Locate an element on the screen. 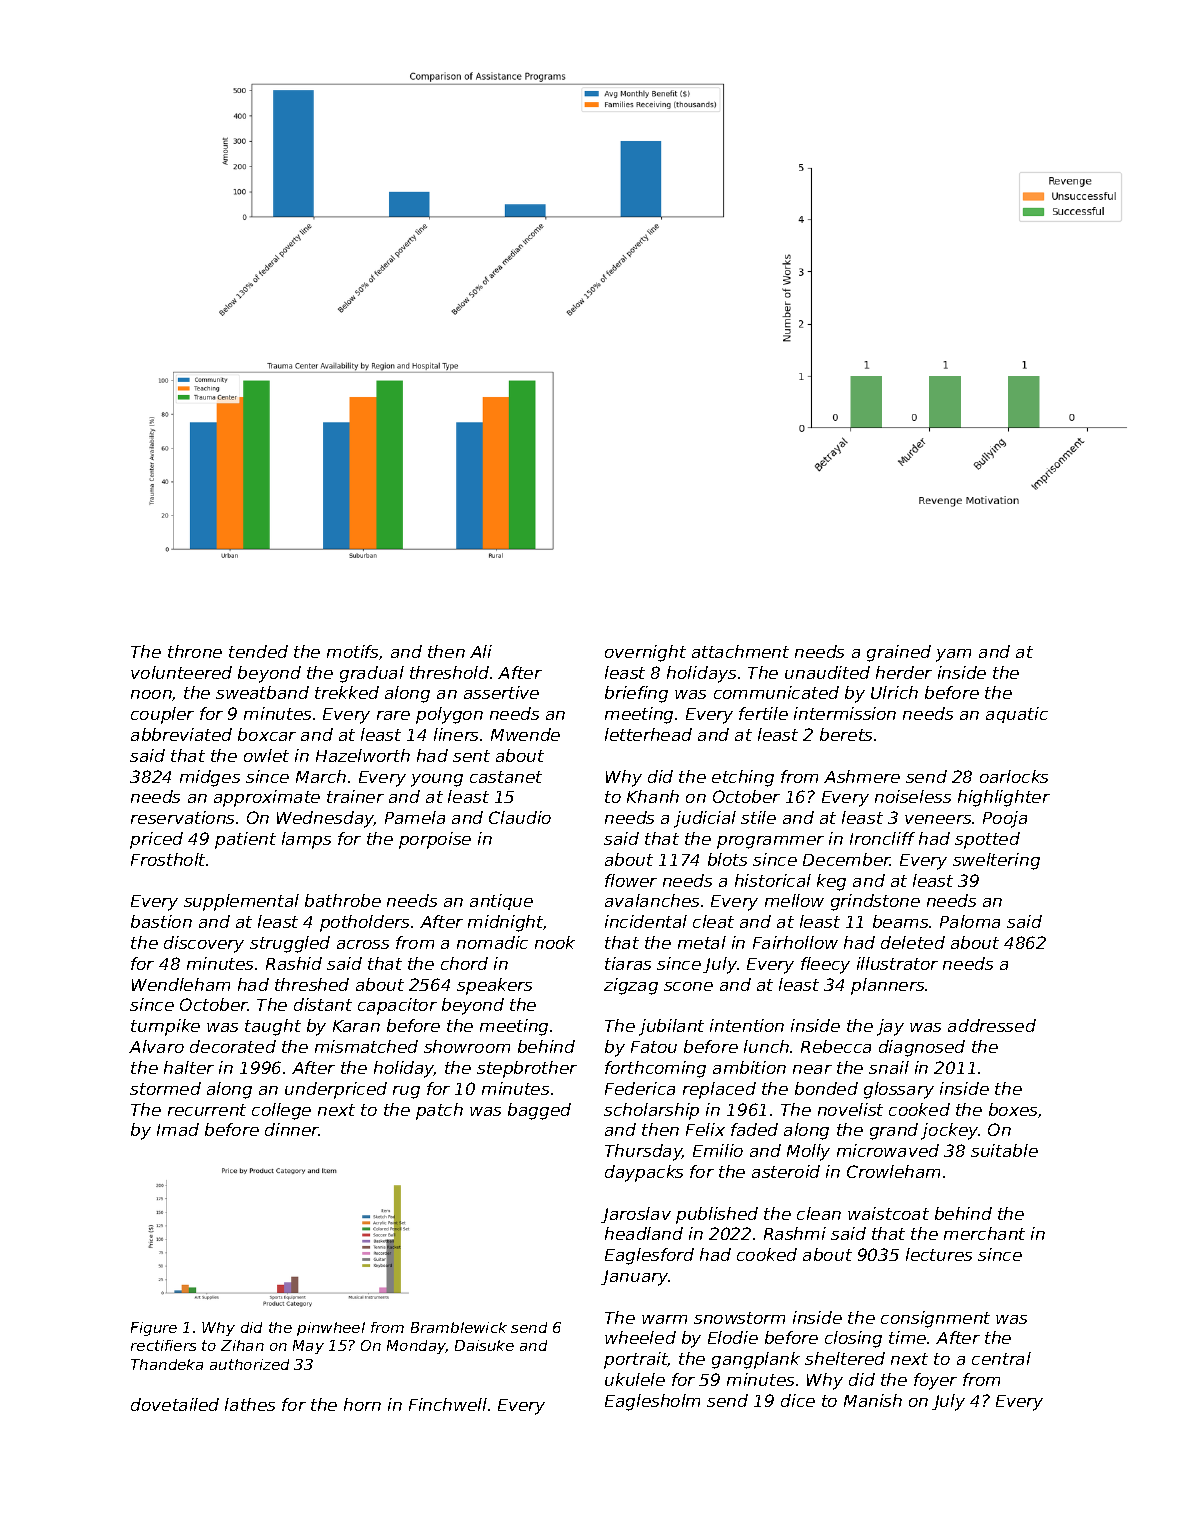 The height and width of the screenshot is (1531, 1183). Thandeka is located at coordinates (167, 1364).
